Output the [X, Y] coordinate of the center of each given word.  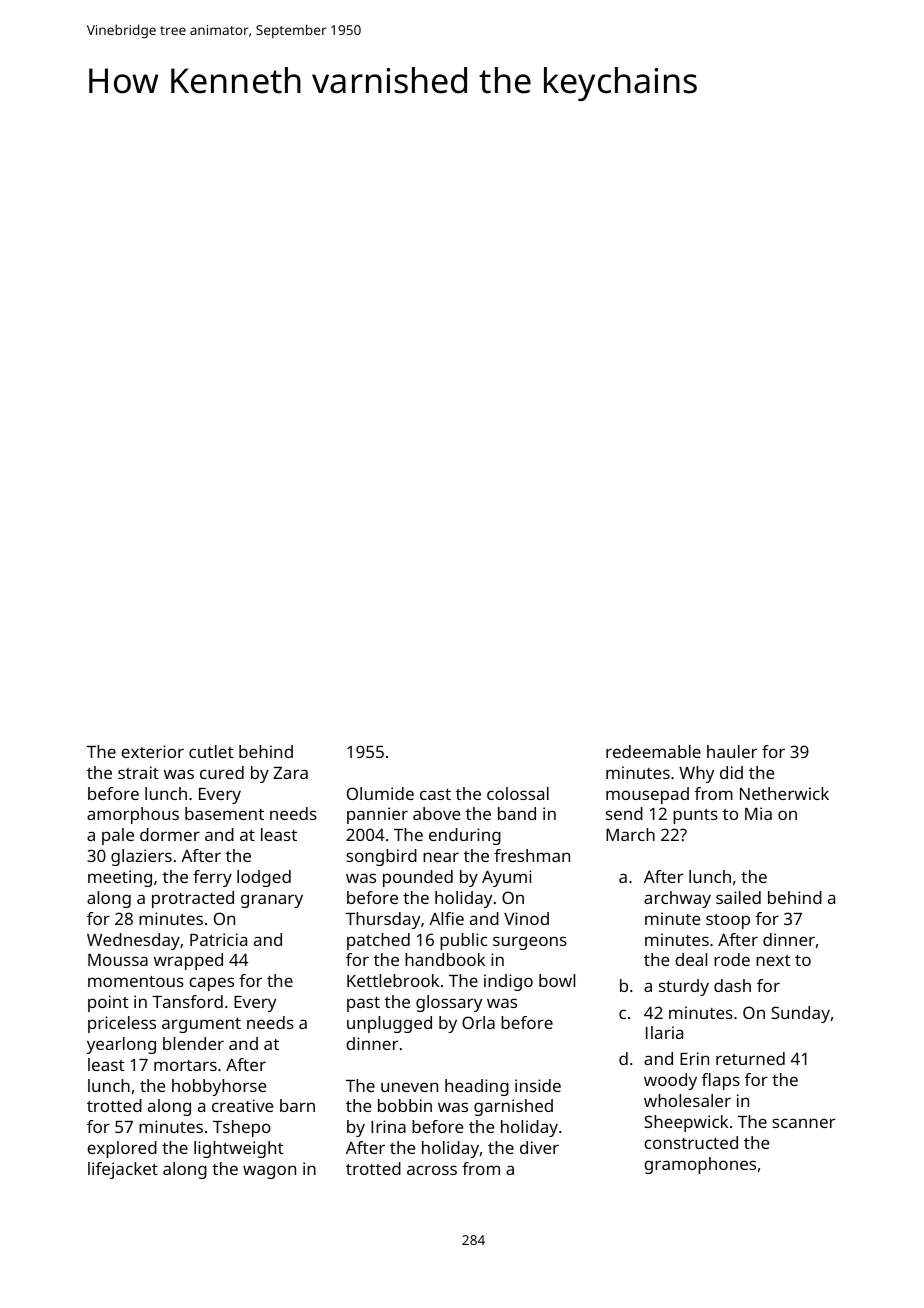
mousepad [647, 795]
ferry [212, 878]
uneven [409, 1087]
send [624, 813]
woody [670, 1081]
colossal [518, 793]
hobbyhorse [219, 1087]
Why [696, 774]
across [432, 1170]
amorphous [133, 815]
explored [122, 1149]
